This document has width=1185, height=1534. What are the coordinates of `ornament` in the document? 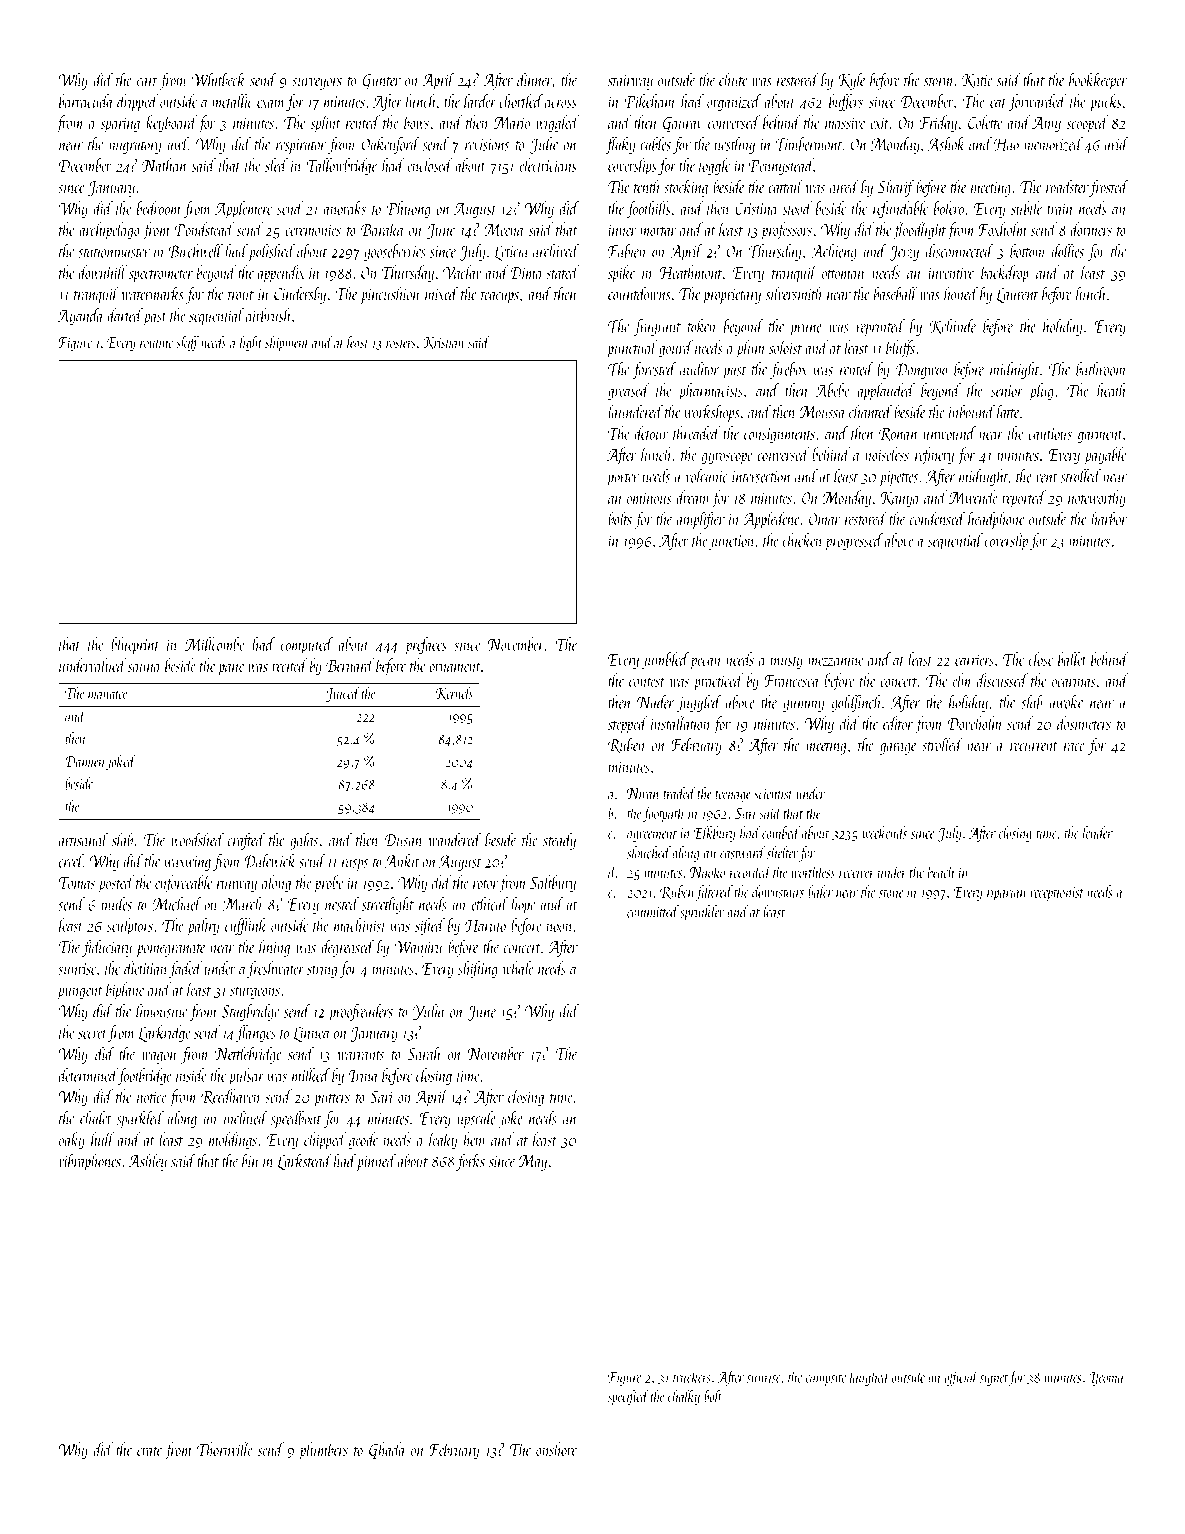 It's located at (455, 667).
